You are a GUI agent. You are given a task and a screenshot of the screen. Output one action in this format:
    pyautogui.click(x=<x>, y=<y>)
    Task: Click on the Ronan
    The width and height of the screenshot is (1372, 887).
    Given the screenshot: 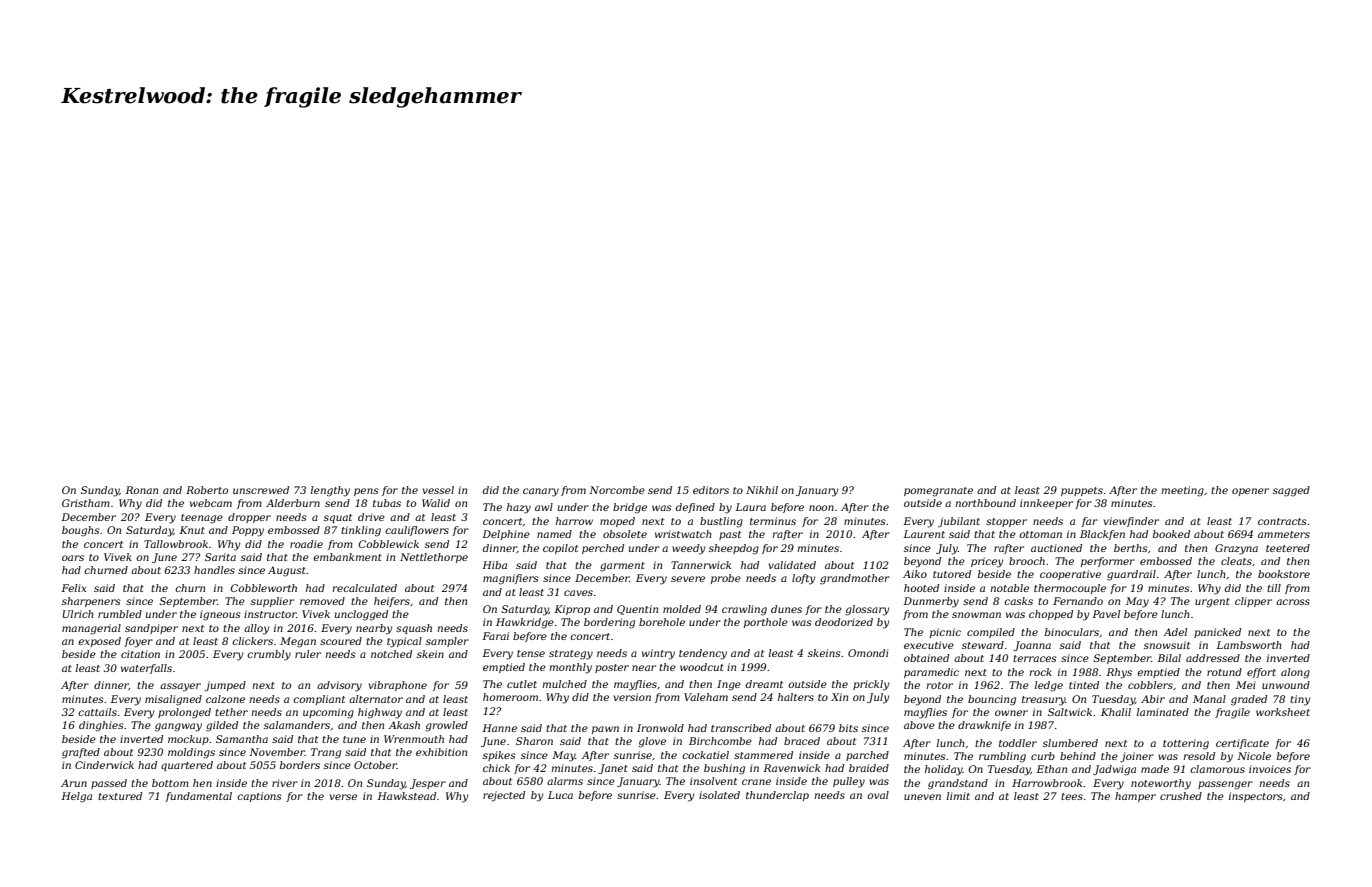 What is the action you would take?
    pyautogui.click(x=141, y=490)
